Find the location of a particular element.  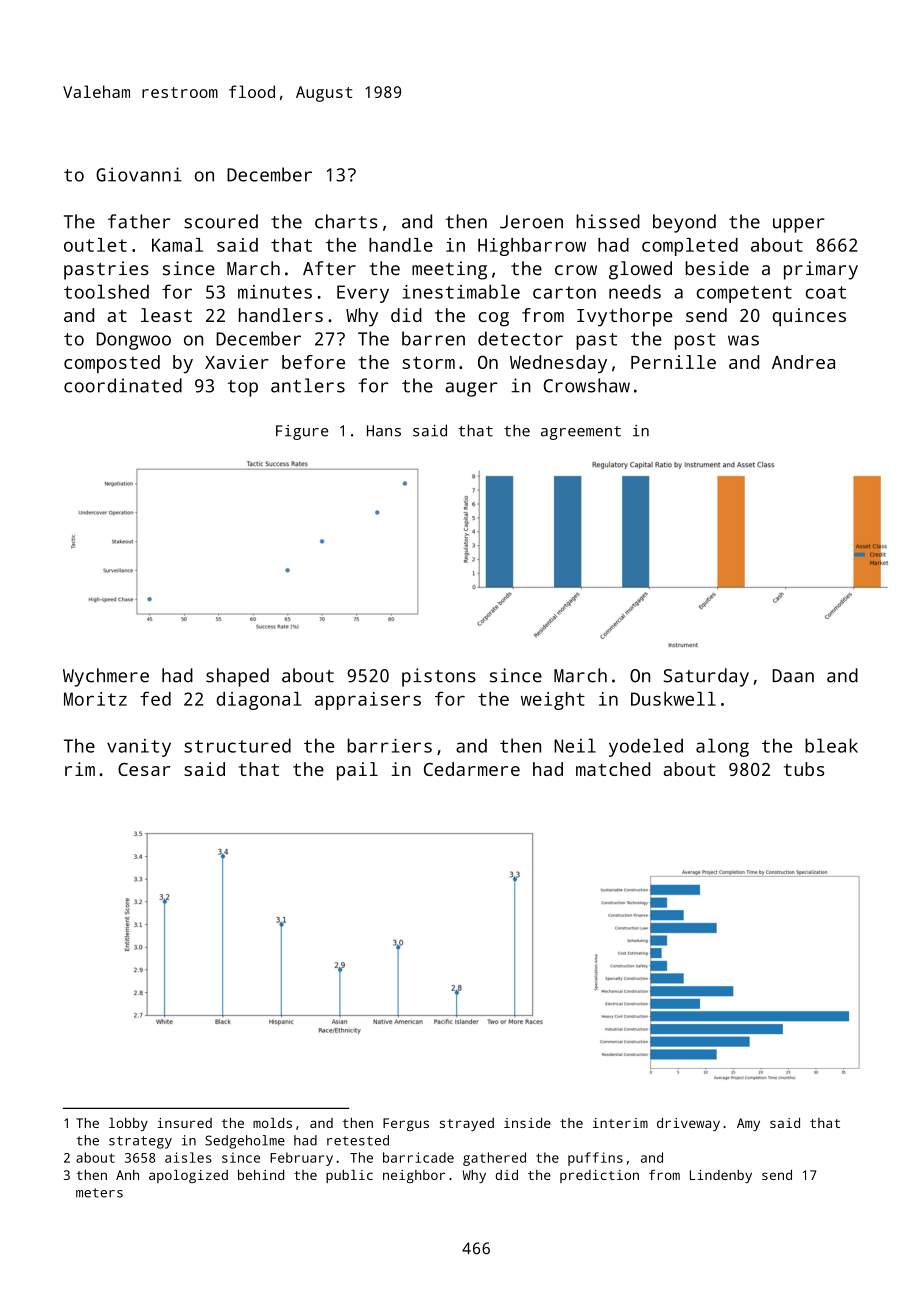

behind is located at coordinates (261, 1175).
